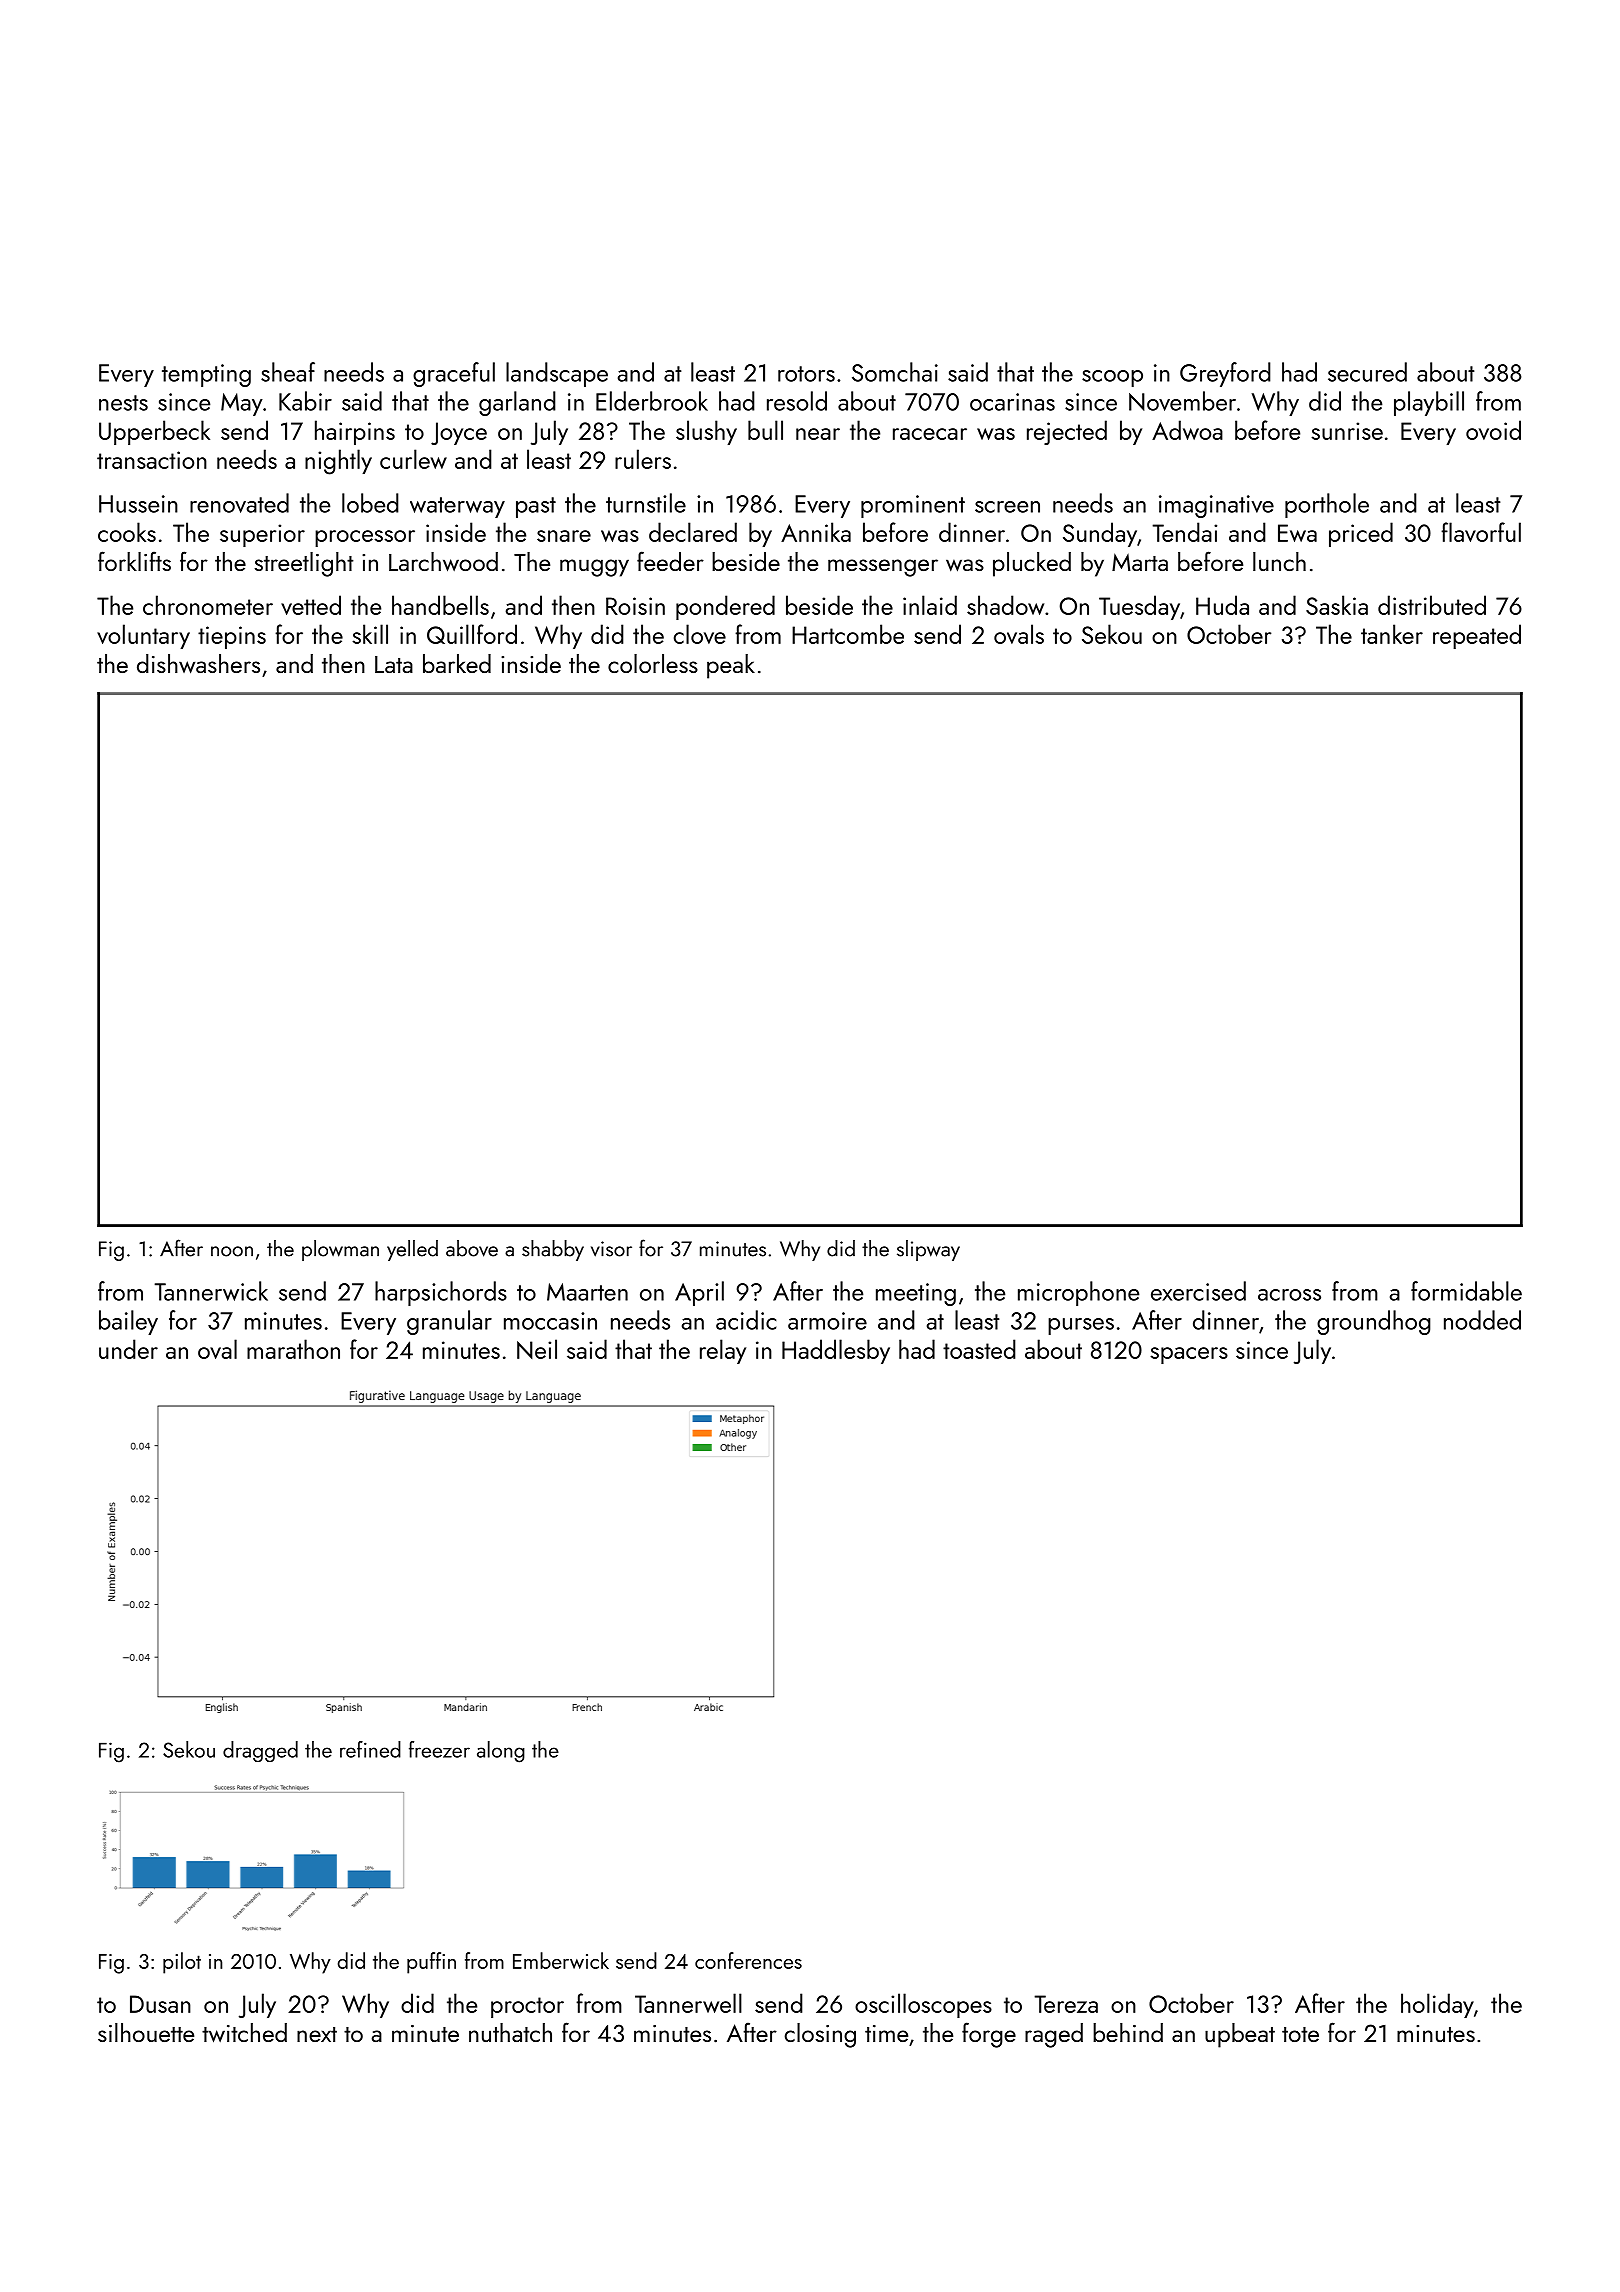  Describe the element at coordinates (182, 1963) in the screenshot. I see `pilot` at that location.
